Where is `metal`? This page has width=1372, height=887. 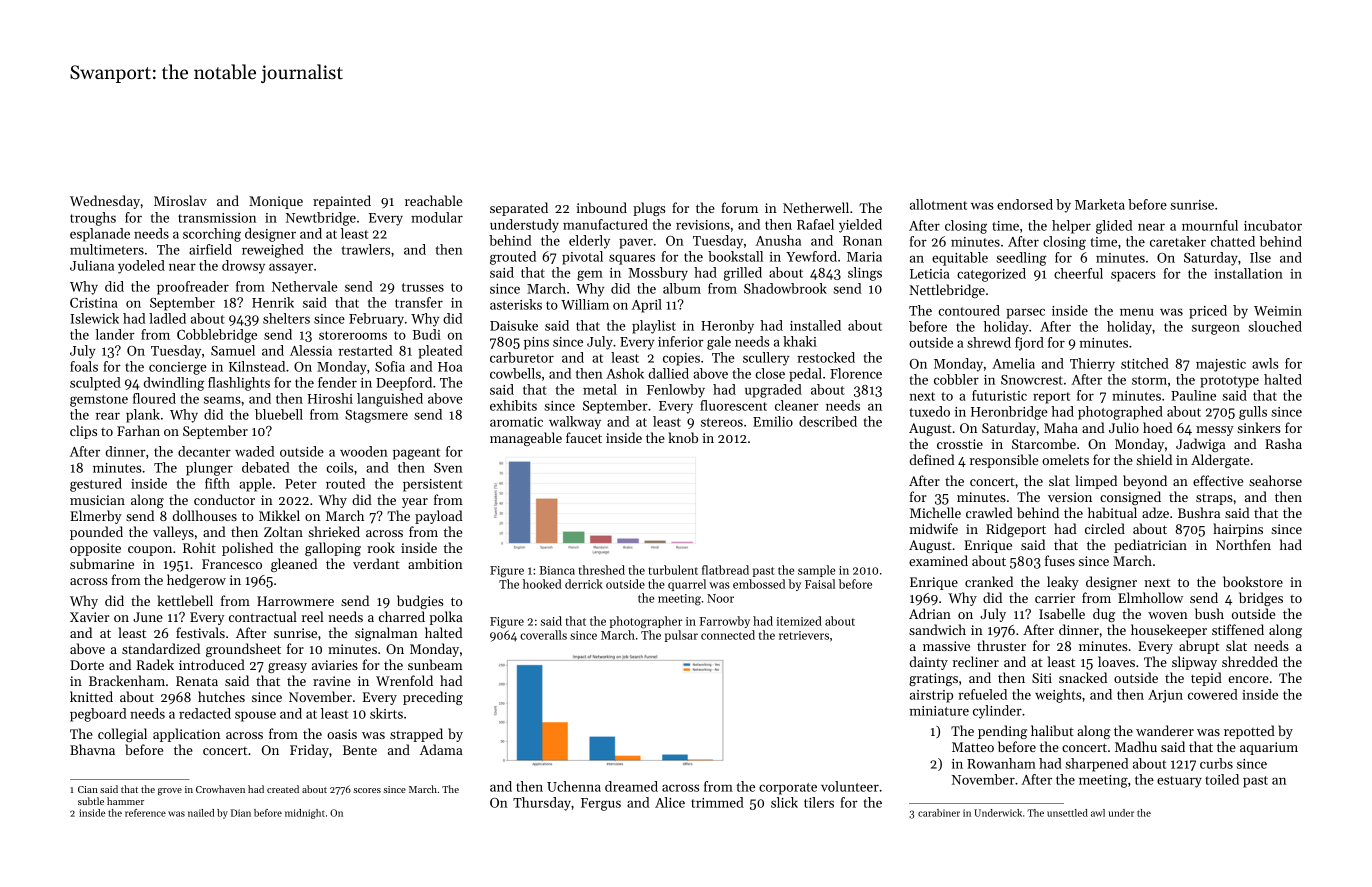
metal is located at coordinates (600, 389).
